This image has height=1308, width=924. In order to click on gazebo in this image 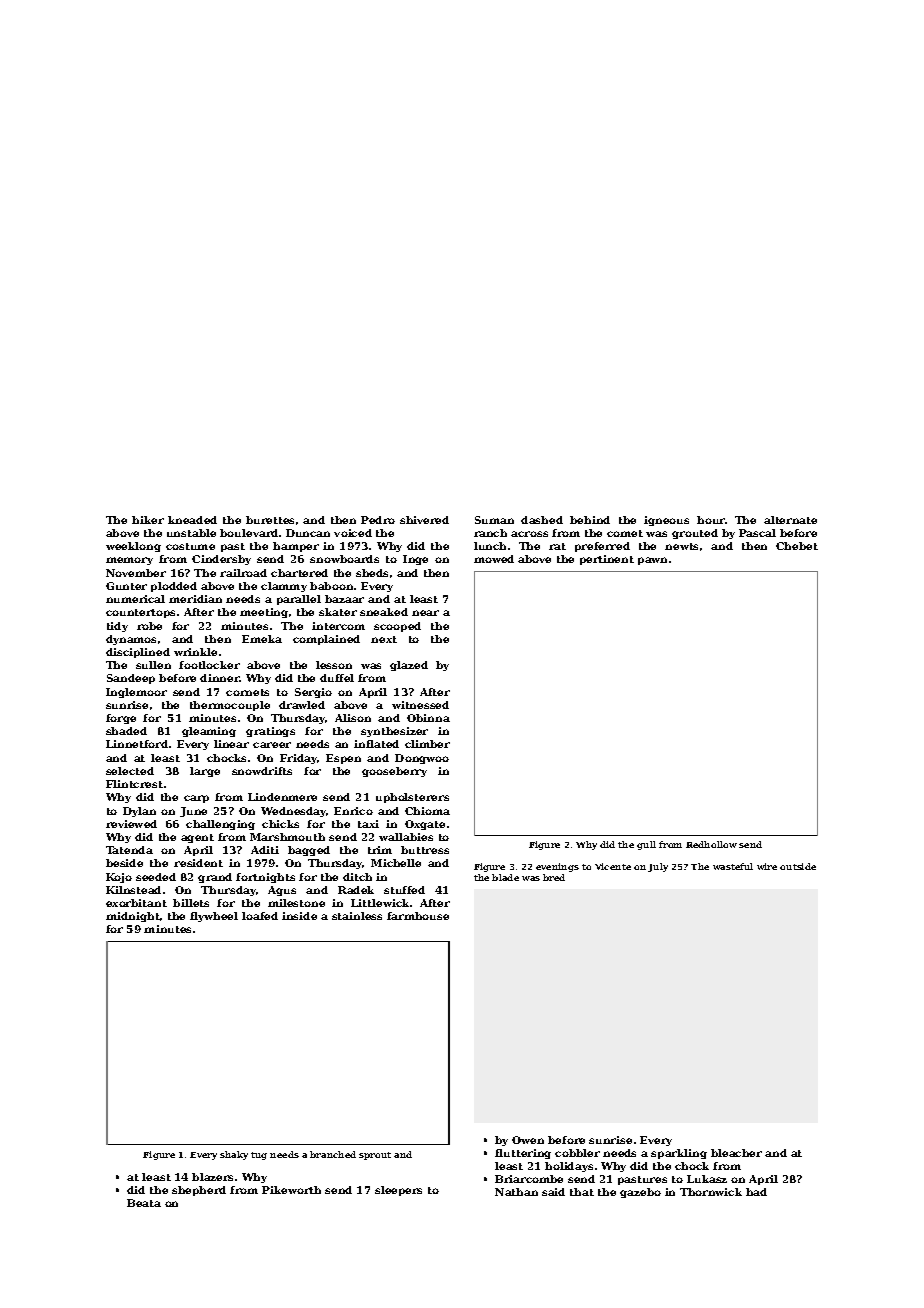, I will do `click(640, 1193)`.
